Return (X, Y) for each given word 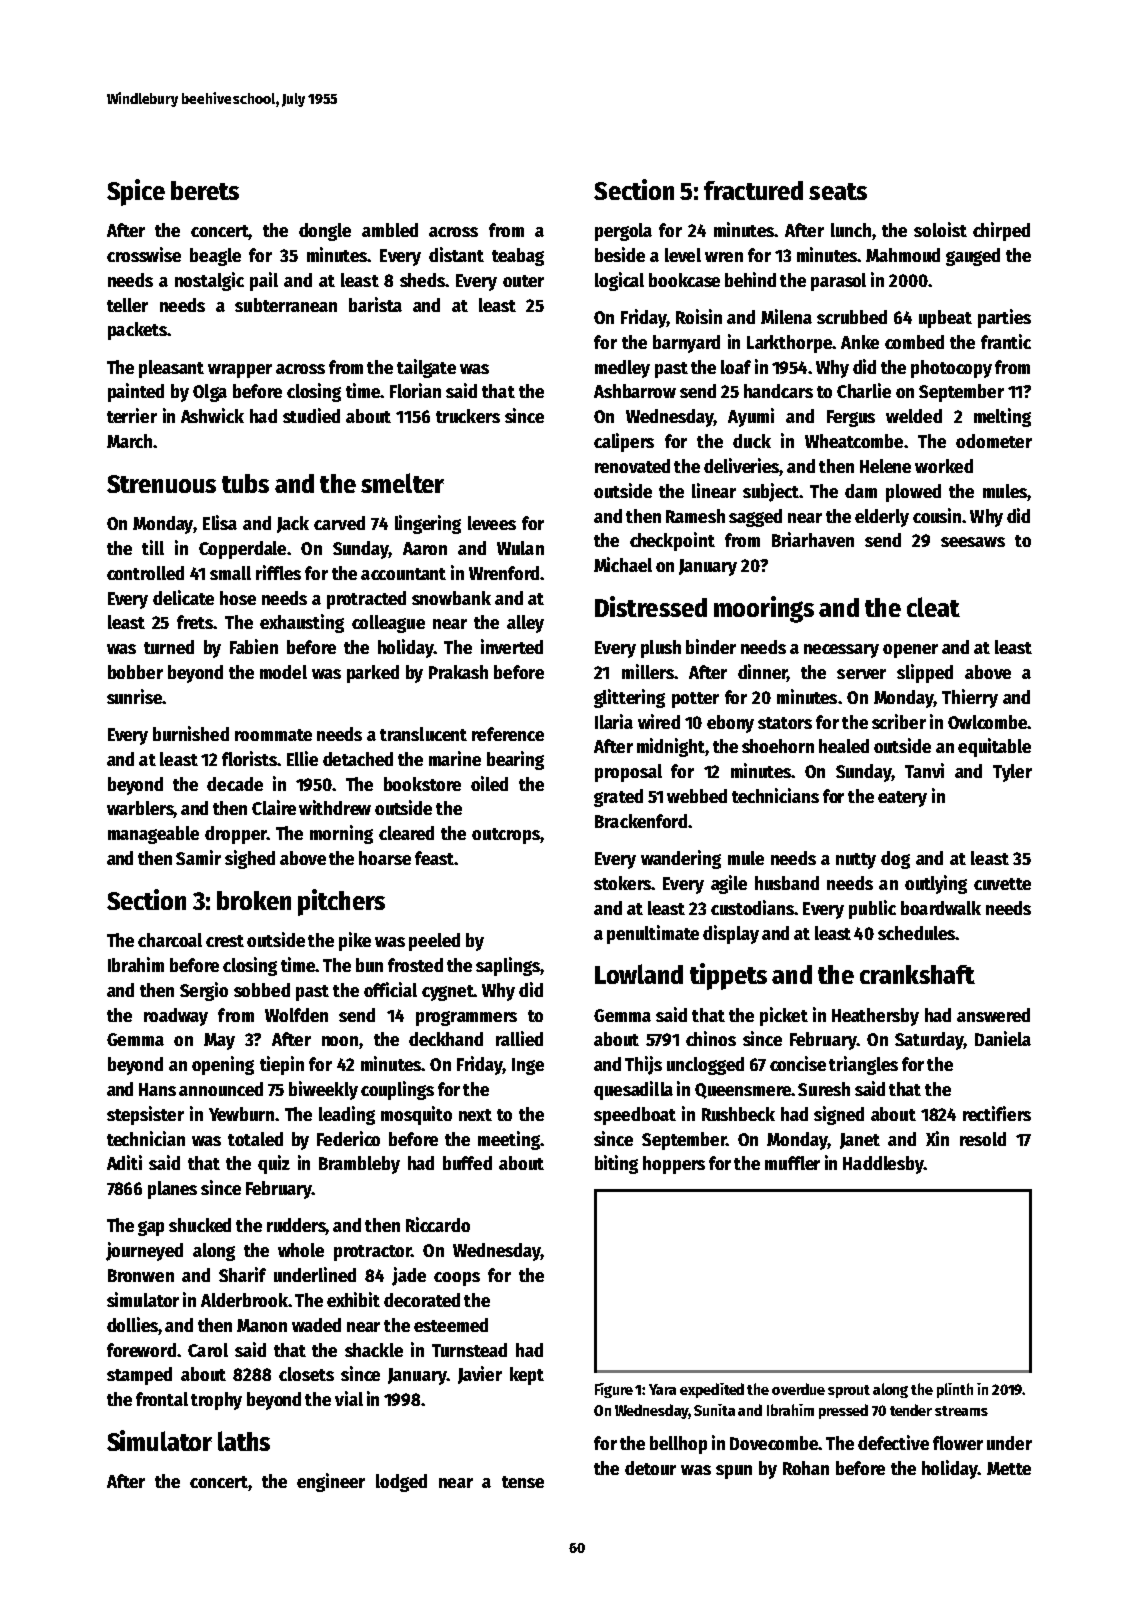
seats (838, 191)
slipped (925, 673)
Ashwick (212, 415)
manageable (153, 835)
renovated (632, 466)
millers (648, 671)
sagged (755, 518)
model (283, 672)
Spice (136, 192)
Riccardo (438, 1224)
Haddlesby (883, 1165)
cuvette (1002, 884)
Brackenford (641, 821)
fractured (753, 190)
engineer (331, 1482)
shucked (200, 1225)
